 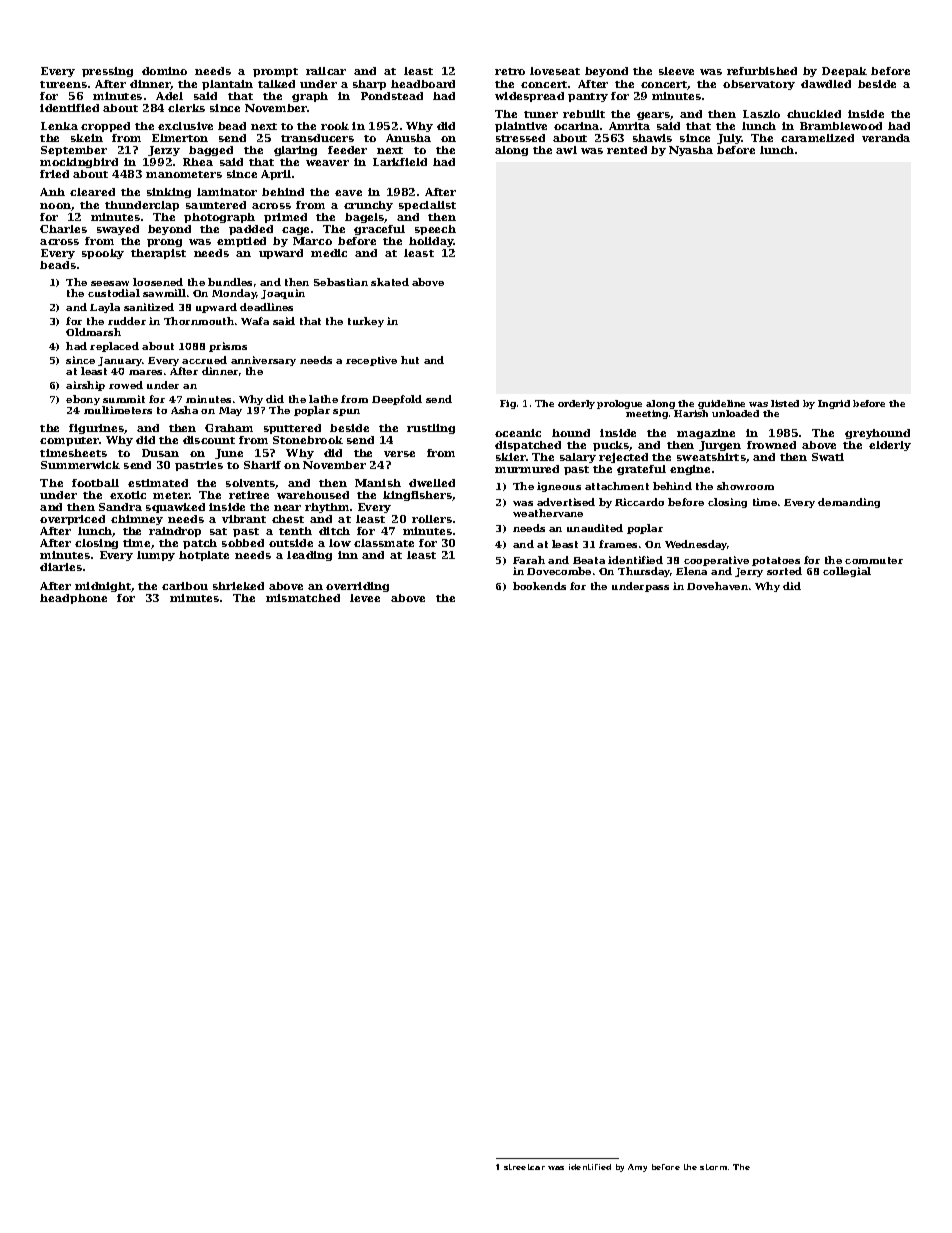 I want to click on storm, so click(x=713, y=1167).
